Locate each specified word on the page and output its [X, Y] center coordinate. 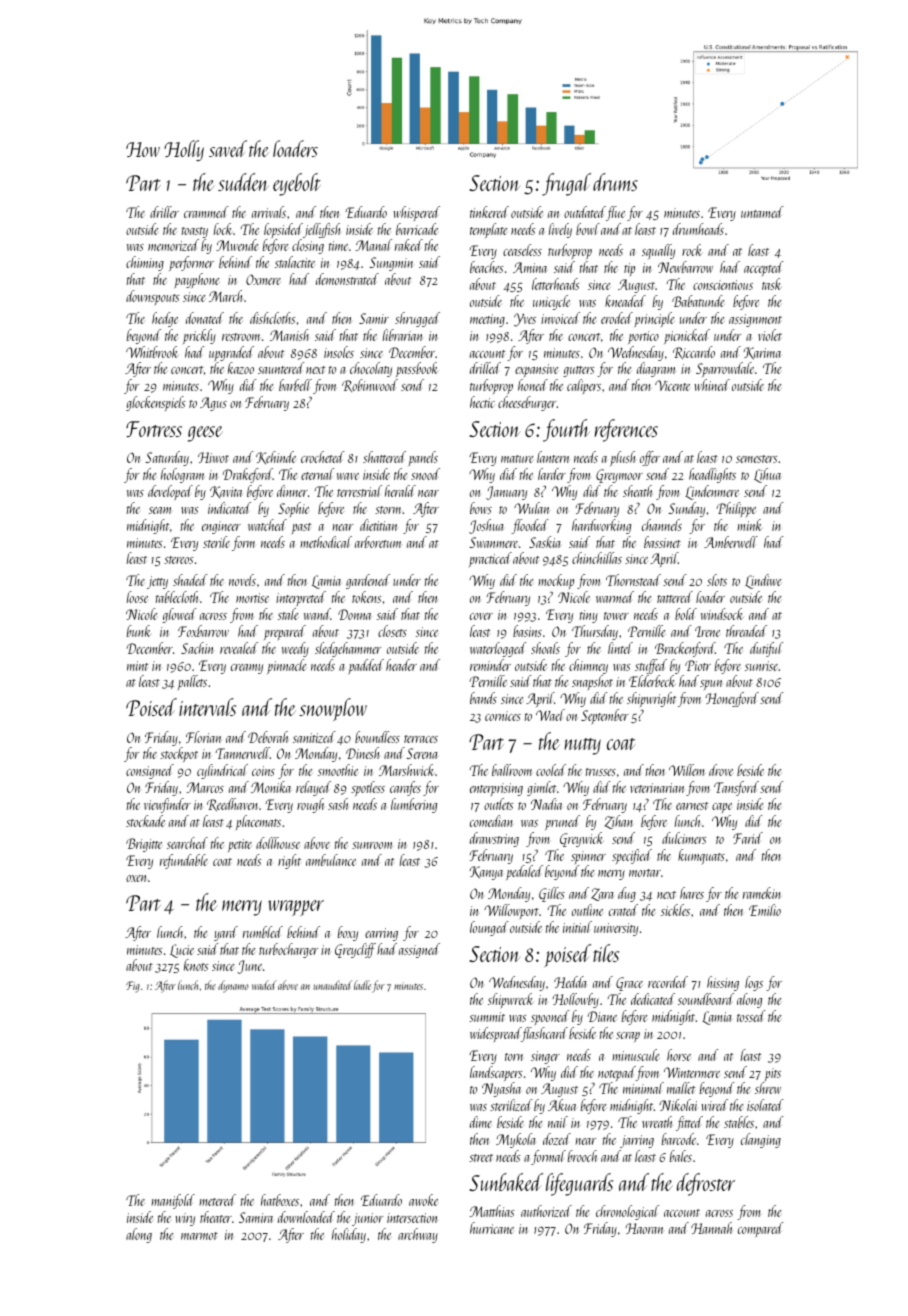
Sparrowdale [725, 369]
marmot [199, 1236]
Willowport [511, 911]
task [772, 284]
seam [160, 510]
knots [196, 965]
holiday [349, 1235]
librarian [402, 335]
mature [517, 459]
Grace [629, 984]
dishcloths [273, 318]
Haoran [644, 1228]
